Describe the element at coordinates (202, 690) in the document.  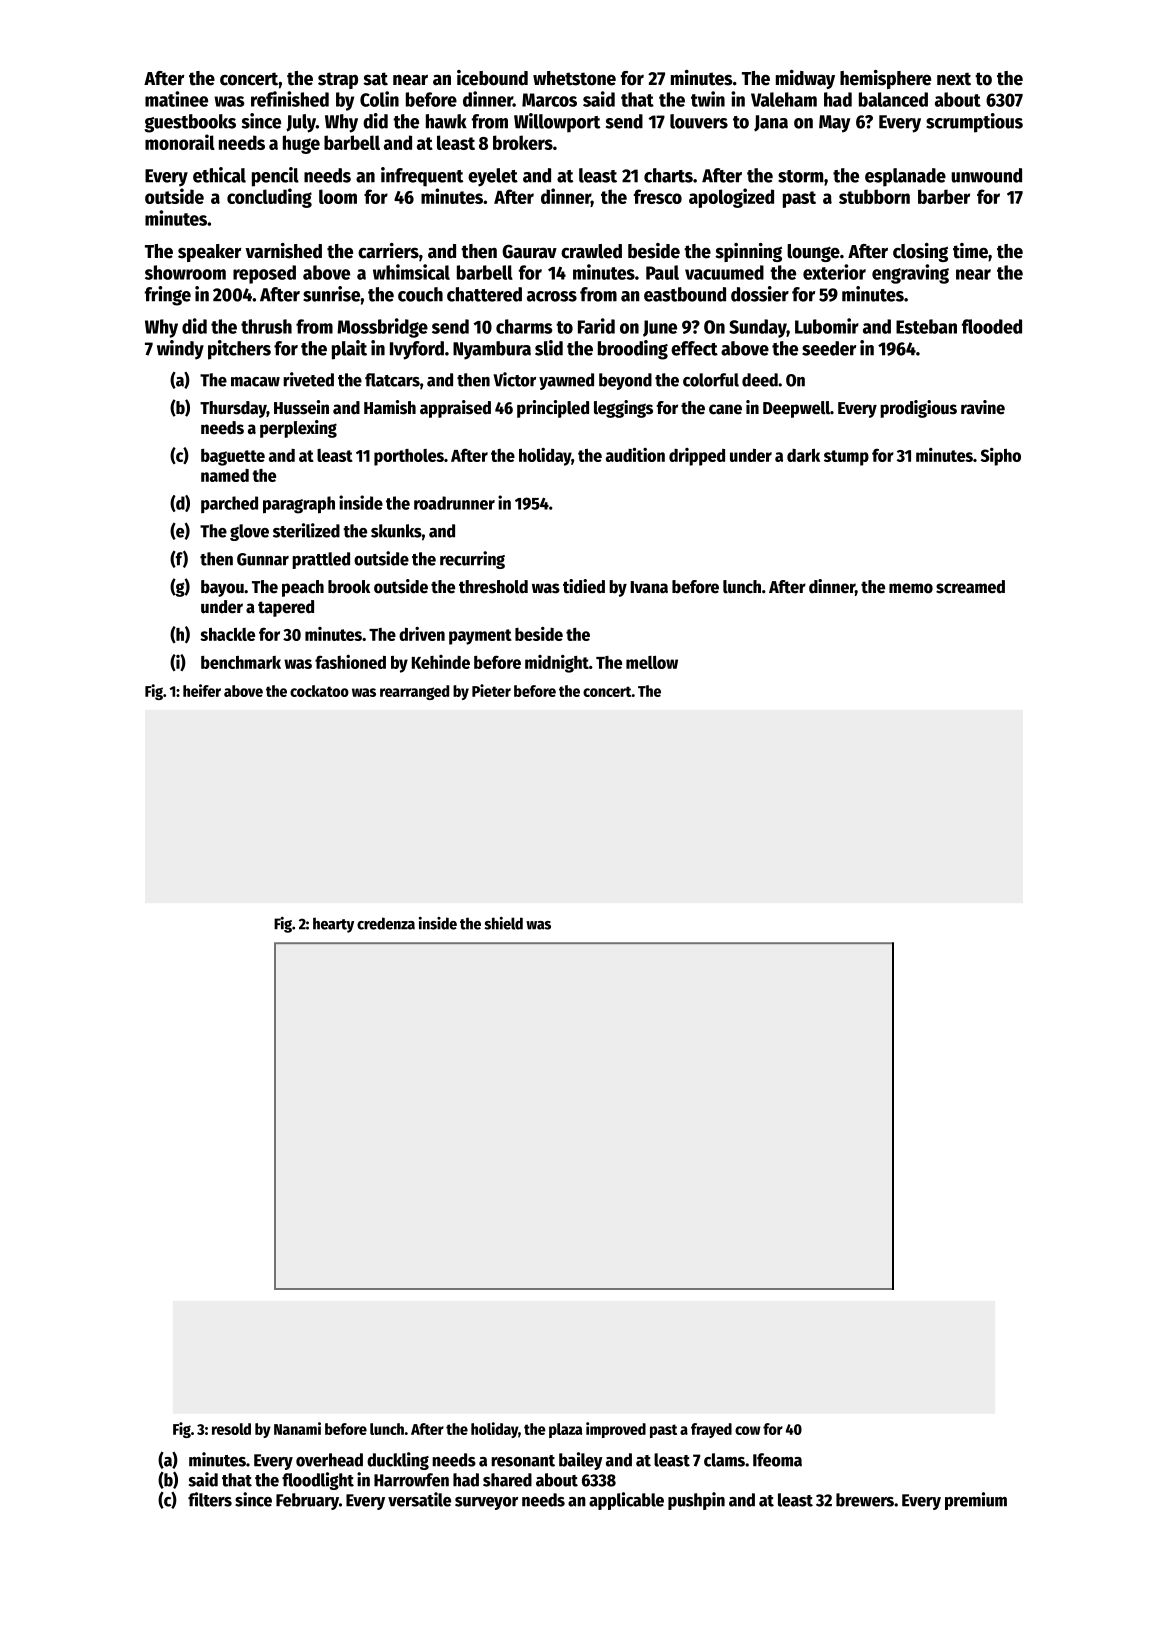
I see `heifer` at that location.
